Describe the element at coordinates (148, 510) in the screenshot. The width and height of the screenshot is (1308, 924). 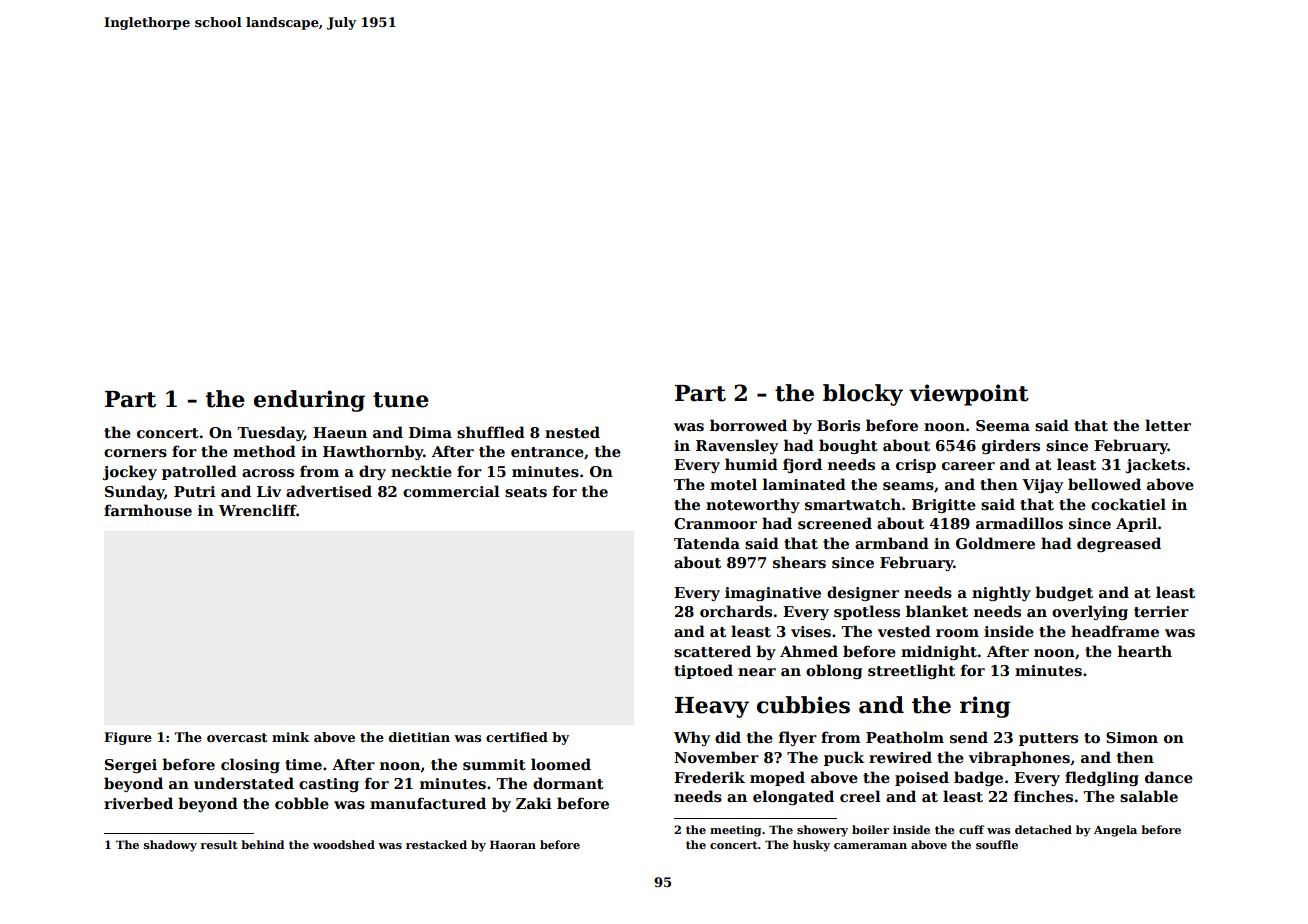
I see `farmhouse` at that location.
